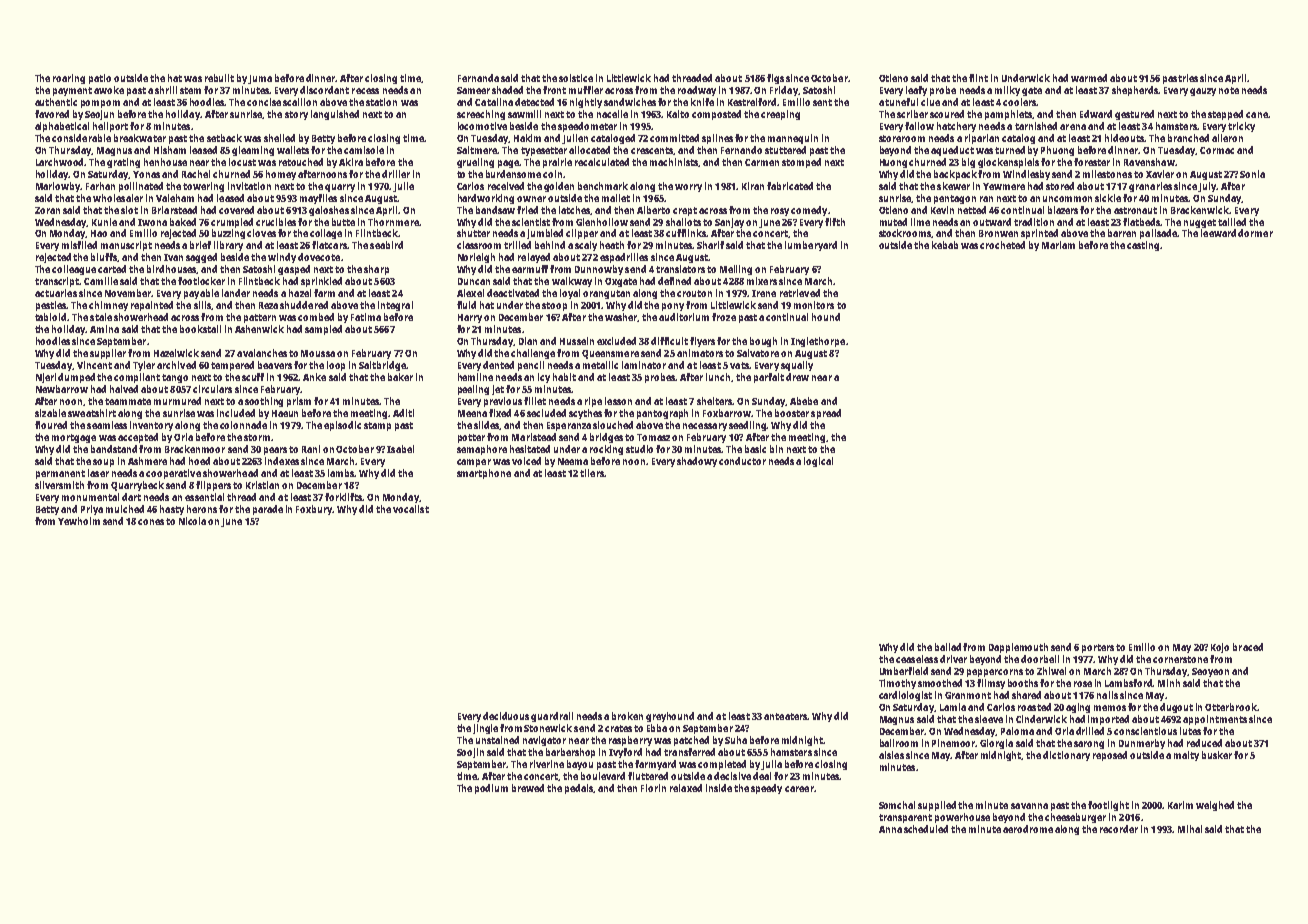 This screenshot has width=1308, height=924. I want to click on jingle, so click(485, 729).
